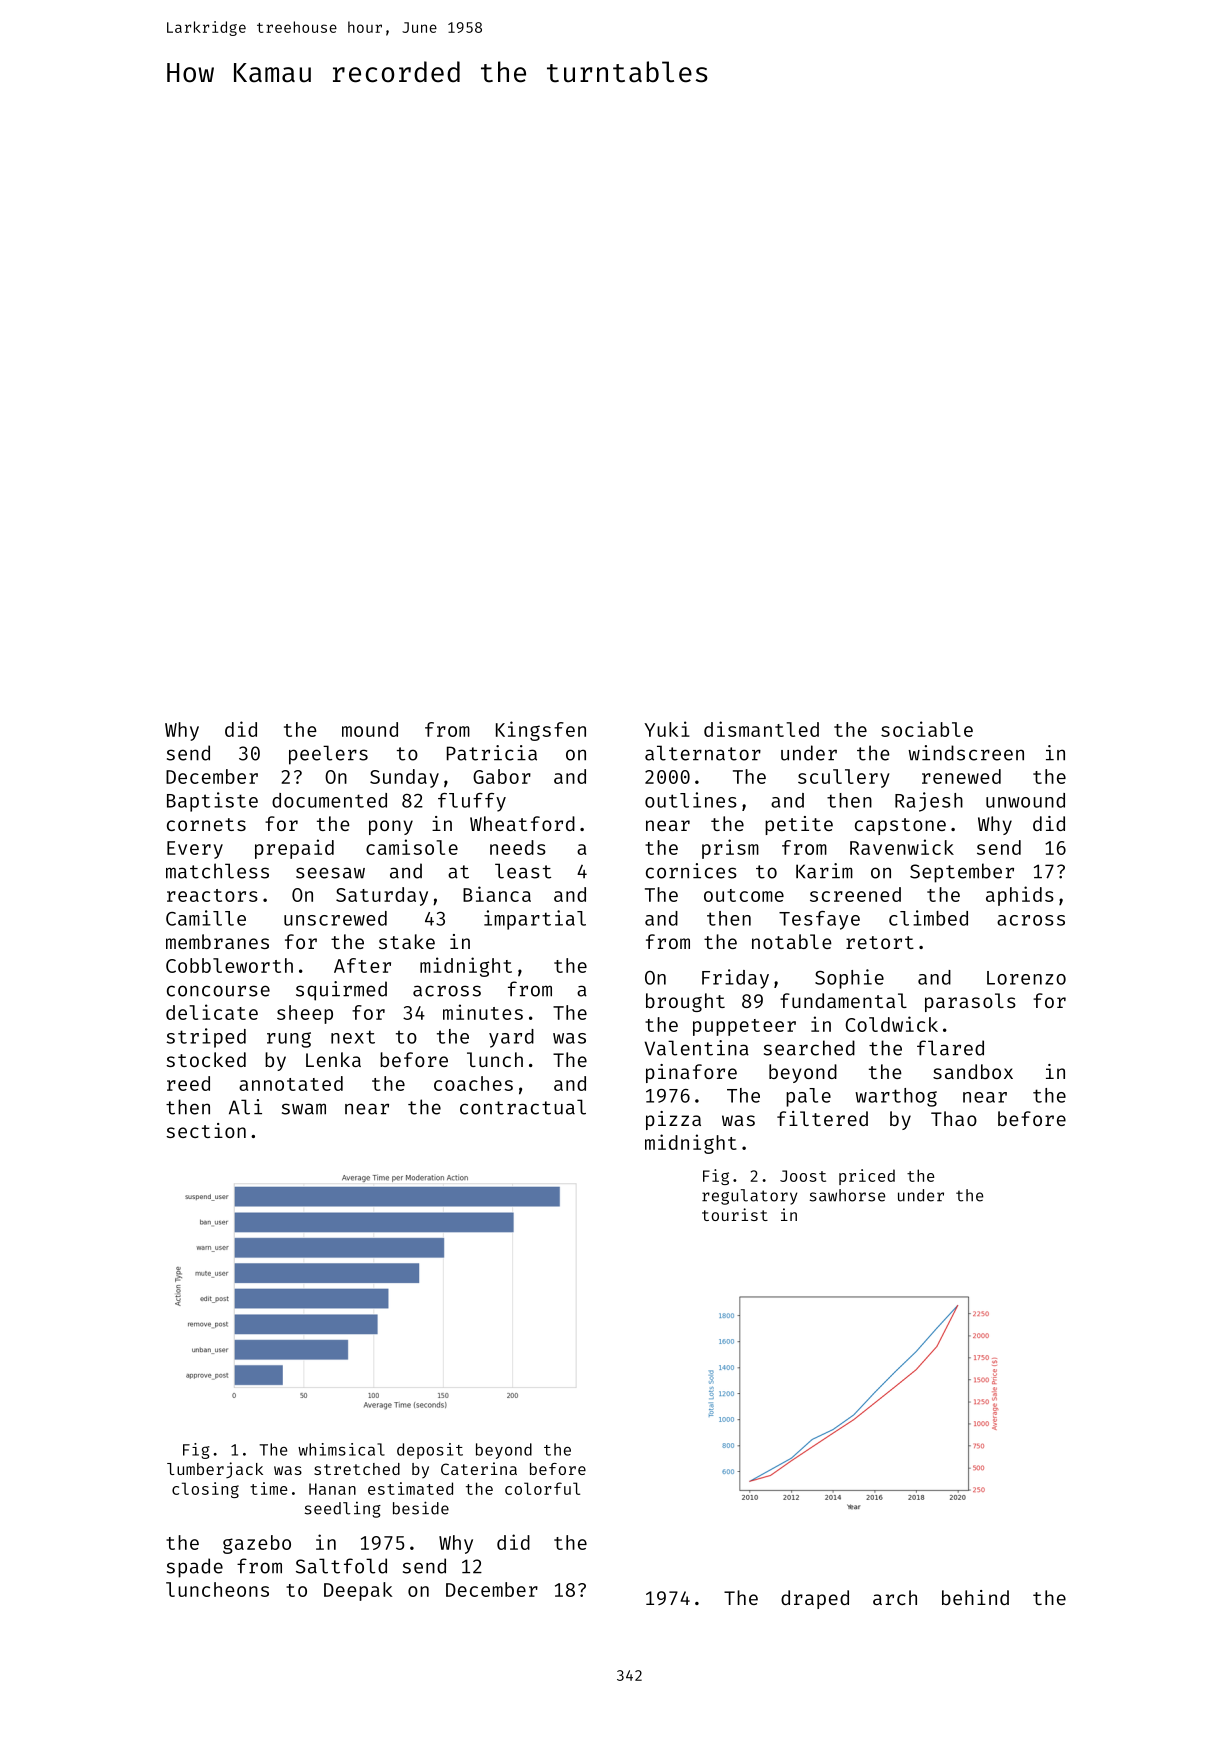 This screenshot has width=1232, height=1743. I want to click on sociable, so click(927, 729).
